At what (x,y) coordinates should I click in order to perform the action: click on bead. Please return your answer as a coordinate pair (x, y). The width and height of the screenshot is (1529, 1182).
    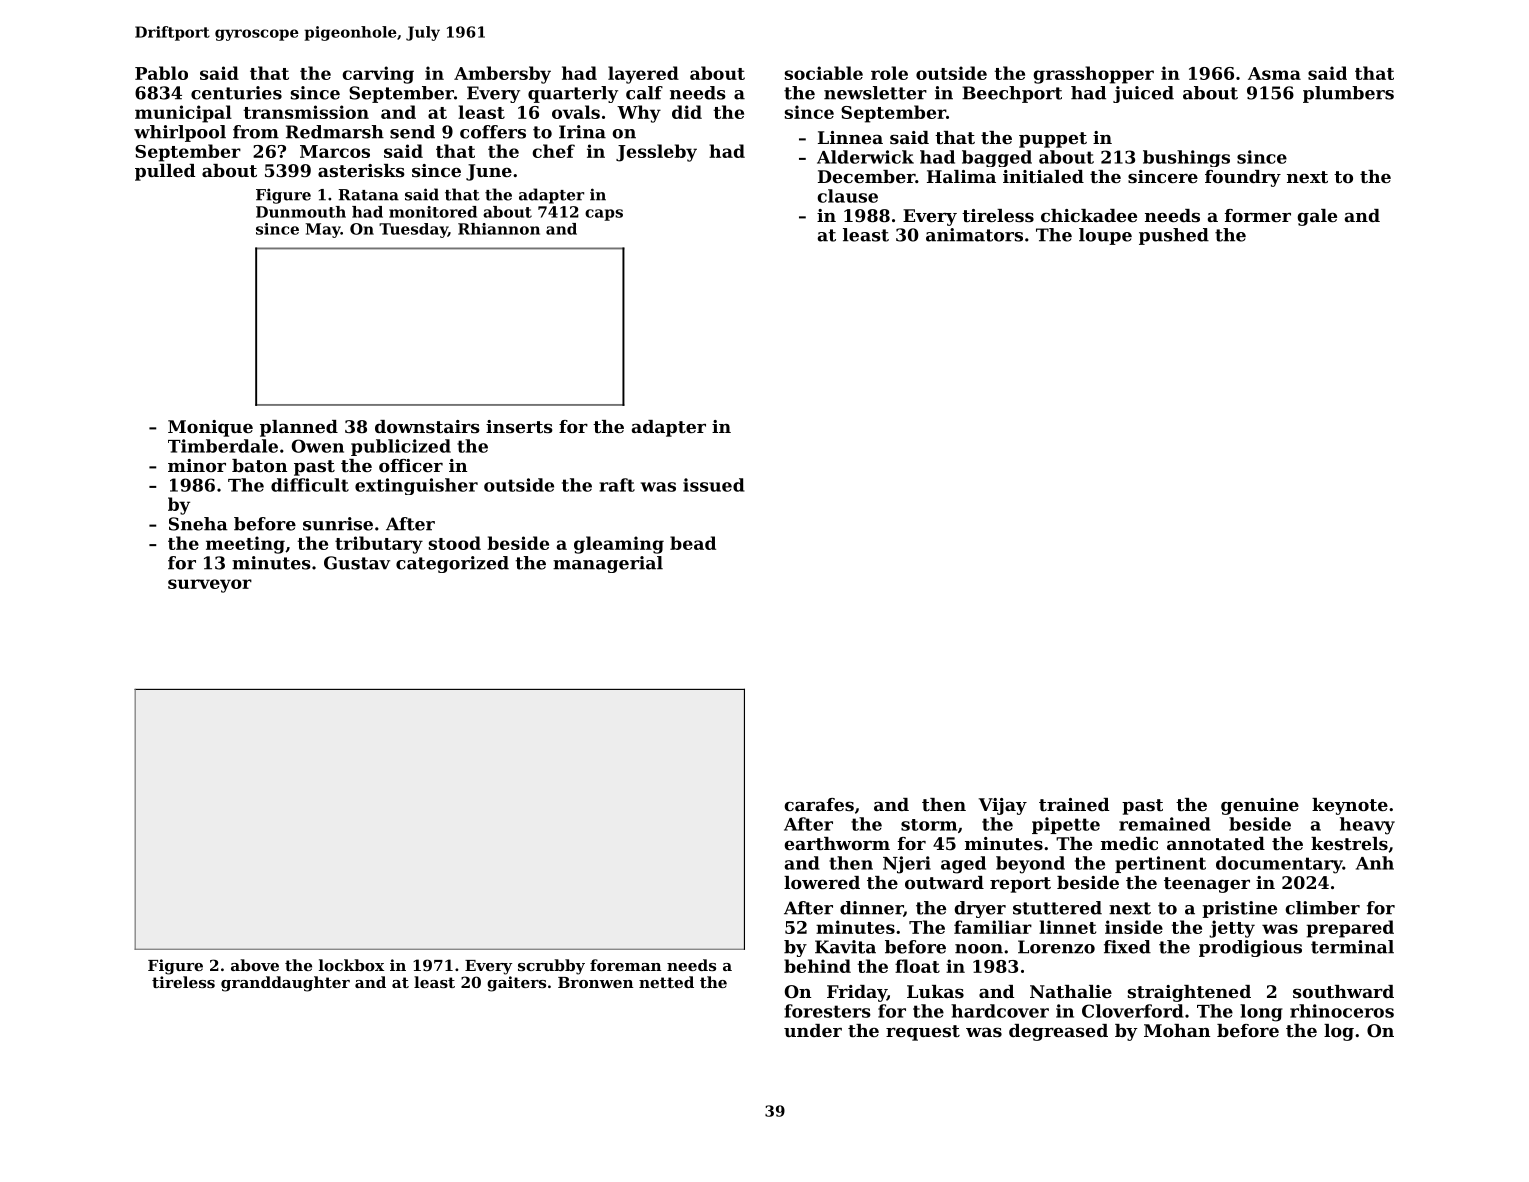
    Looking at the image, I should click on (693, 543).
